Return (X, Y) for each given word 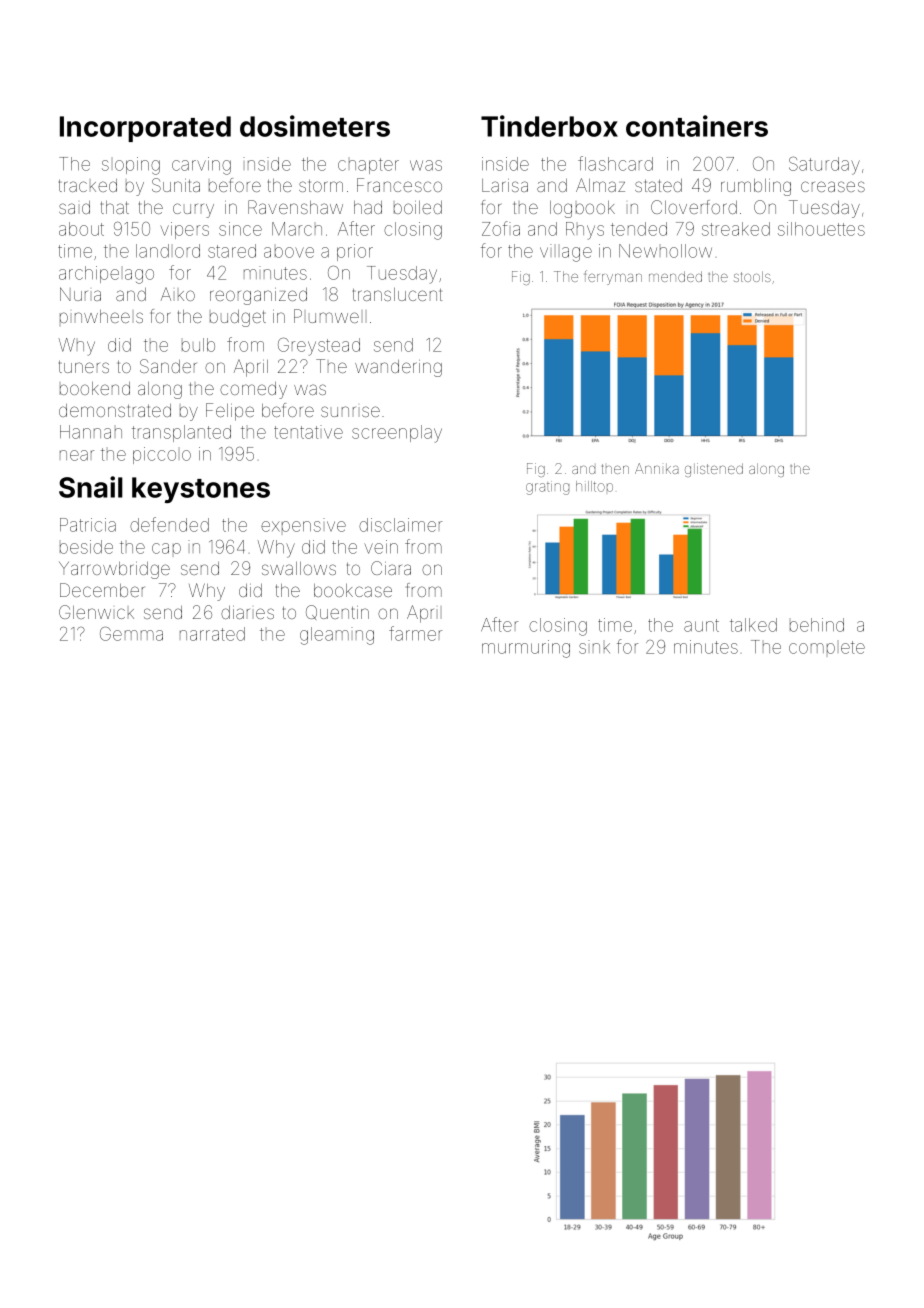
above (289, 252)
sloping (131, 166)
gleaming (337, 636)
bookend (95, 388)
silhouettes (821, 229)
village (566, 253)
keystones (201, 490)
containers (697, 126)
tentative (308, 432)
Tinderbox (549, 126)
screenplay (397, 434)
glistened (714, 470)
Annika (657, 468)
